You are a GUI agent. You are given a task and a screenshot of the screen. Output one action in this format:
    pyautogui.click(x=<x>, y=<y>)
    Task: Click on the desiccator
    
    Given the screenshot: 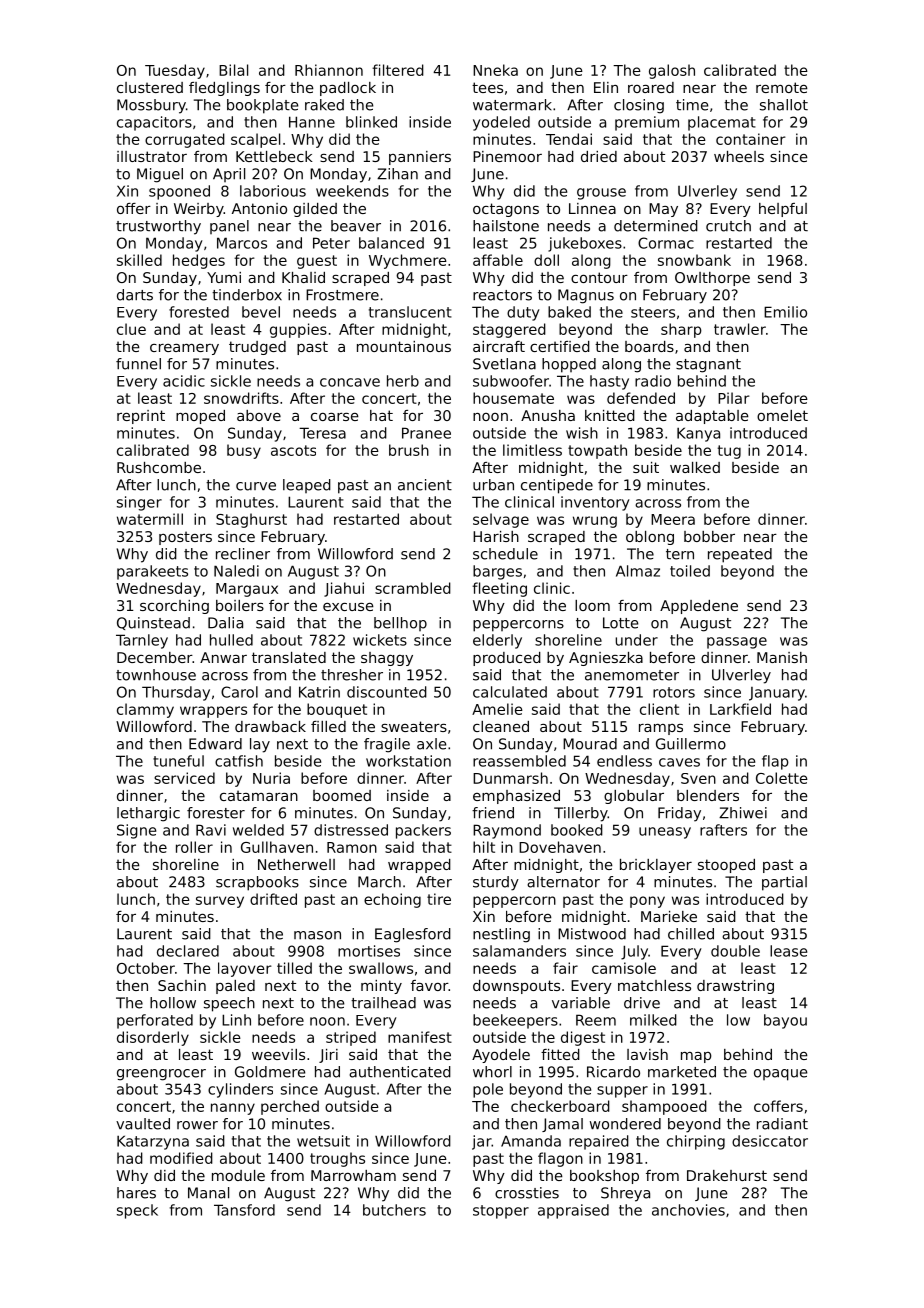 What is the action you would take?
    pyautogui.click(x=770, y=1141)
